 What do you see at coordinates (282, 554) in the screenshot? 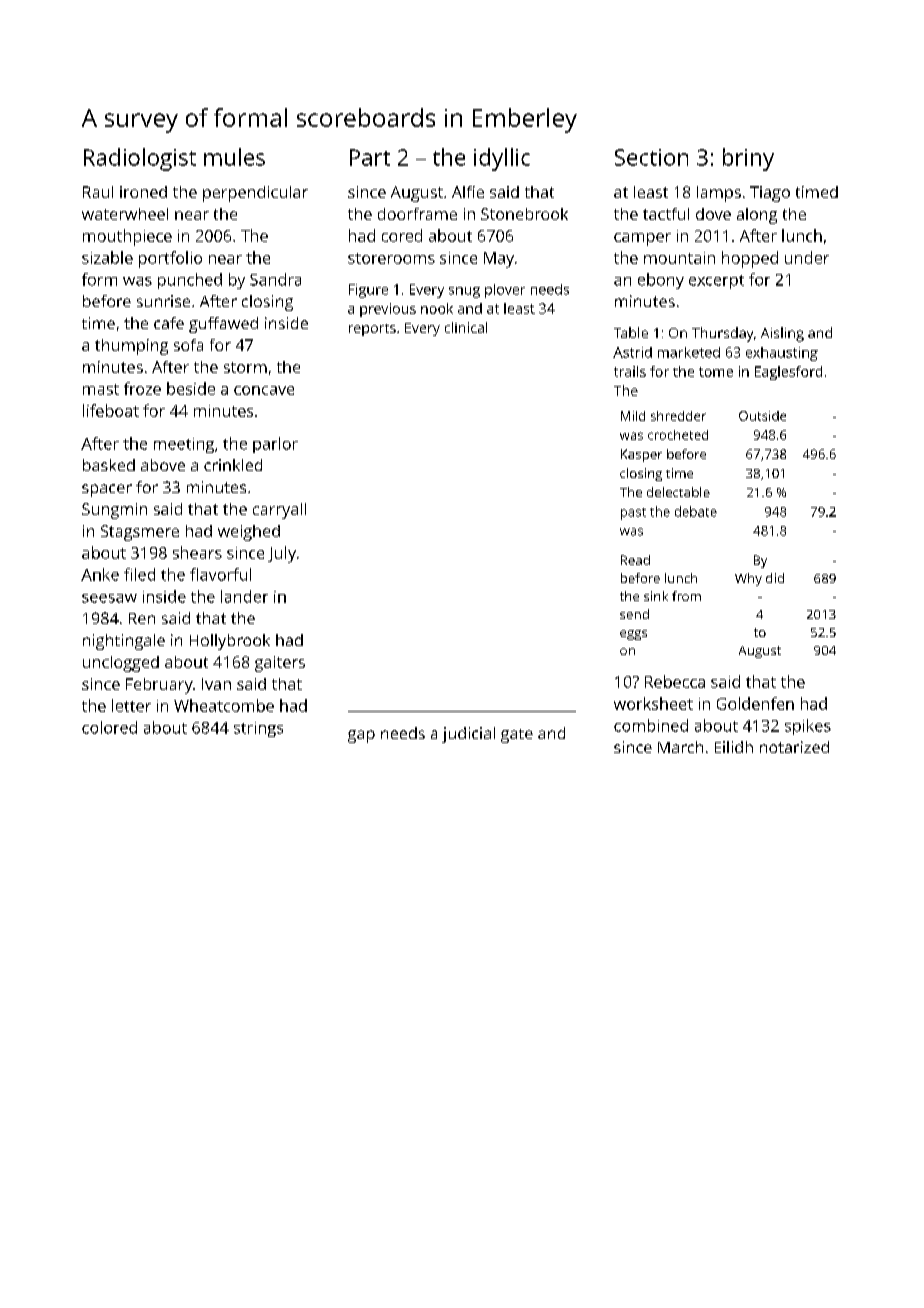
I see `July` at bounding box center [282, 554].
